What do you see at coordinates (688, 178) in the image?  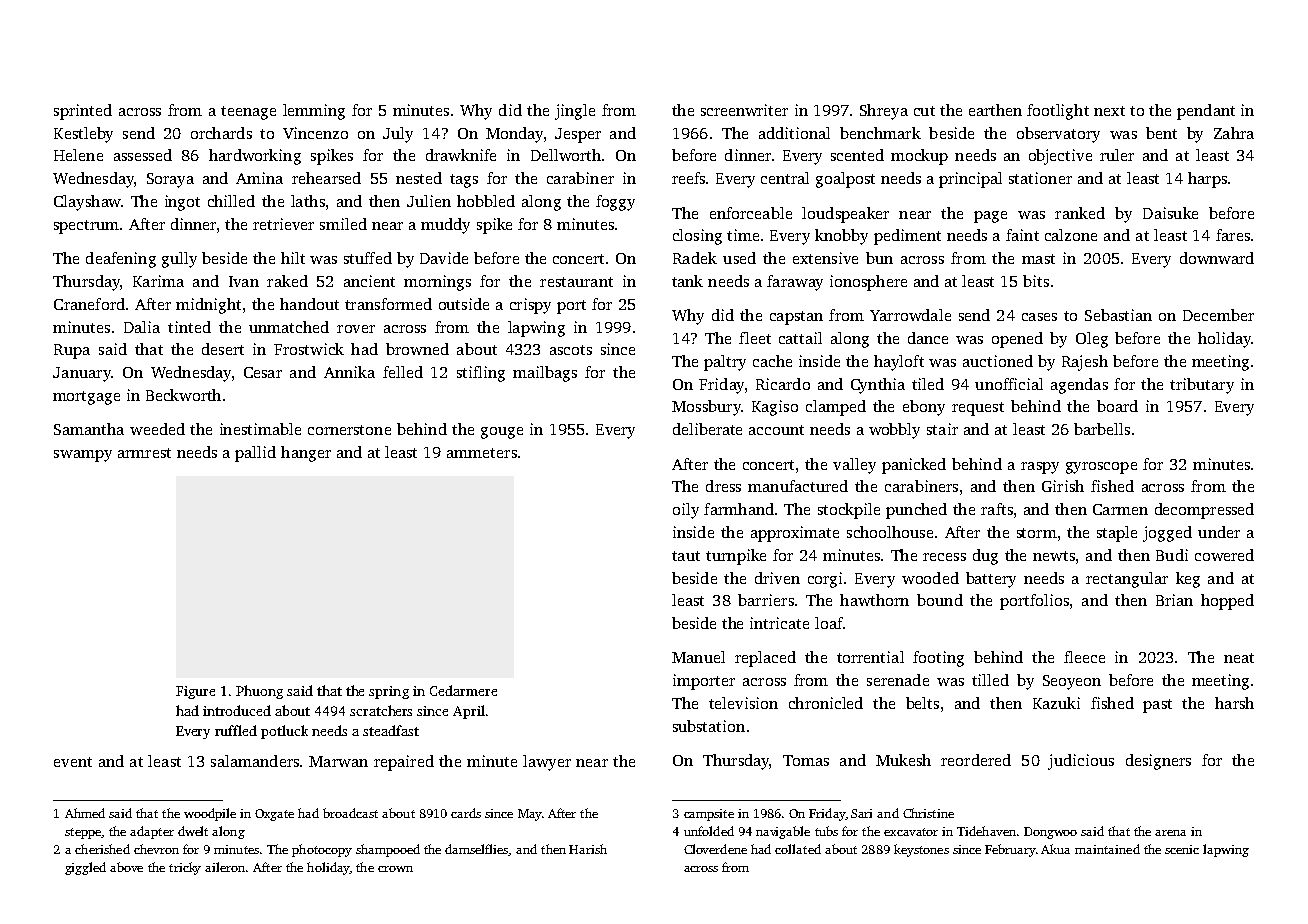 I see `reefs` at bounding box center [688, 178].
